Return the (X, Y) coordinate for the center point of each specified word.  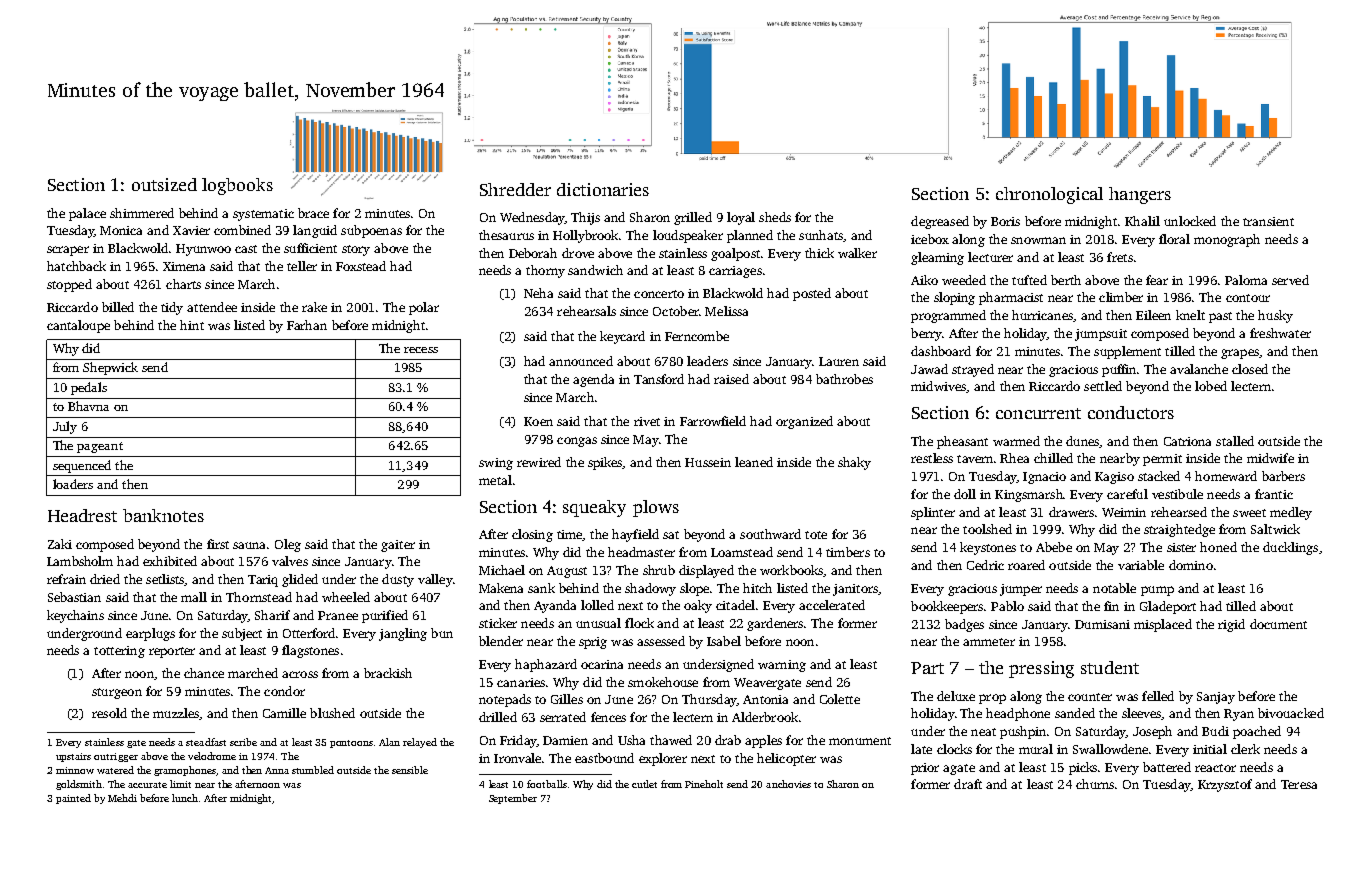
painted (73, 799)
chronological (1049, 195)
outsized (164, 184)
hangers (1140, 195)
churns (1095, 784)
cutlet (644, 784)
